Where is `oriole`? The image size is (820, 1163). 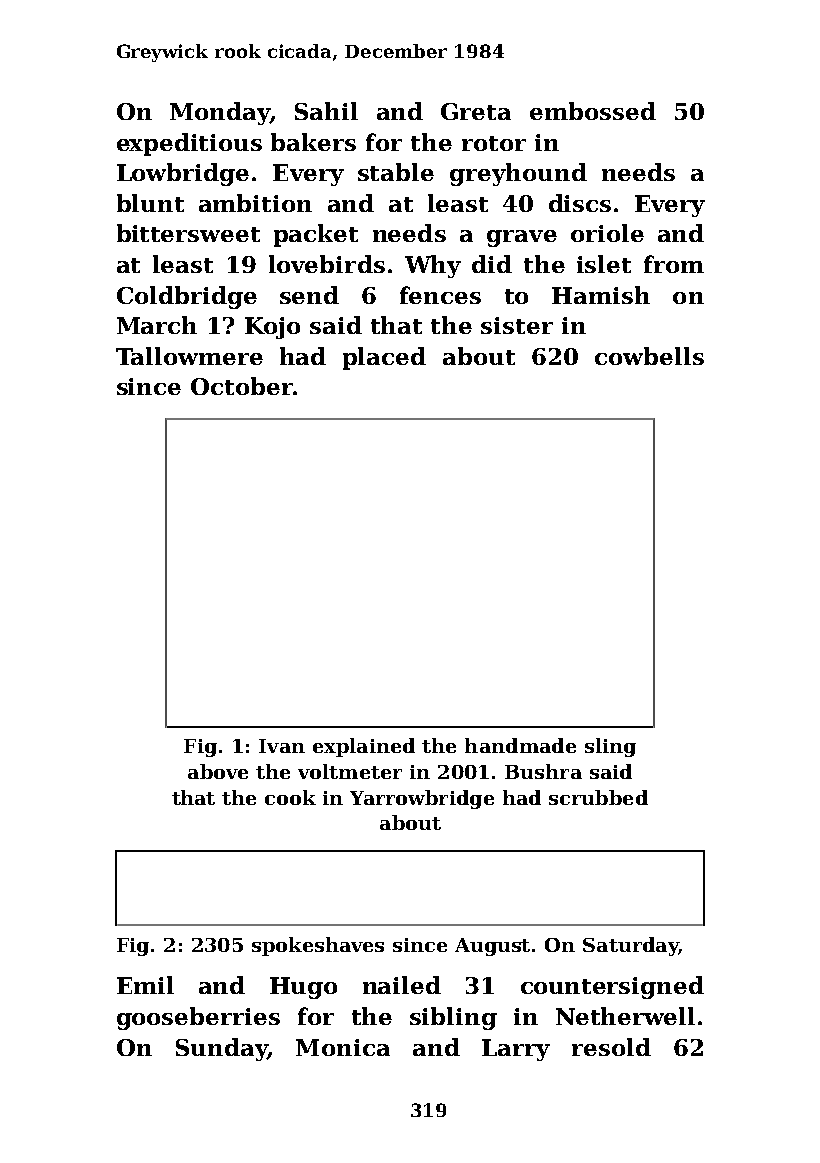 oriole is located at coordinates (607, 233).
